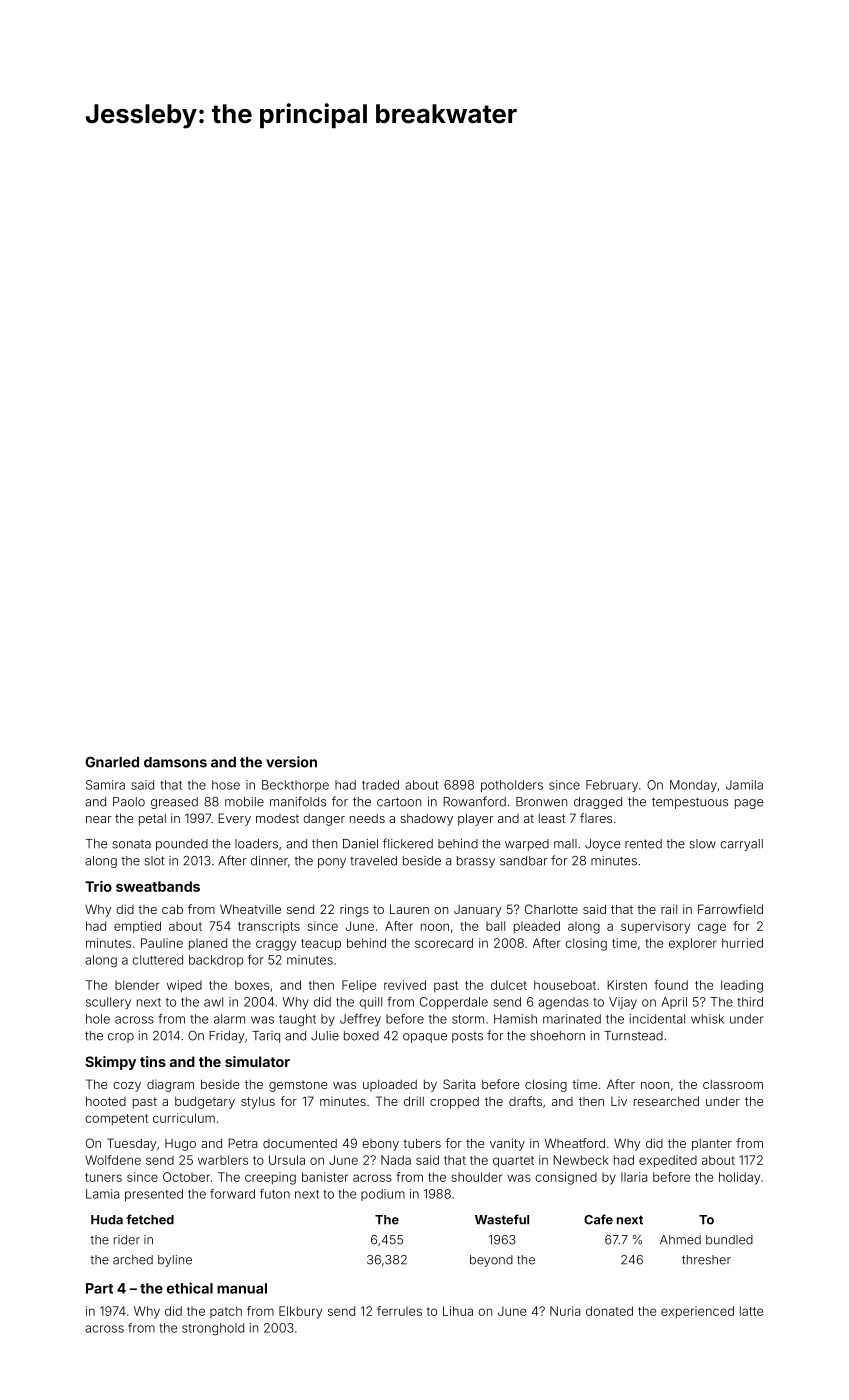  What do you see at coordinates (226, 1037) in the screenshot?
I see `Friday` at bounding box center [226, 1037].
